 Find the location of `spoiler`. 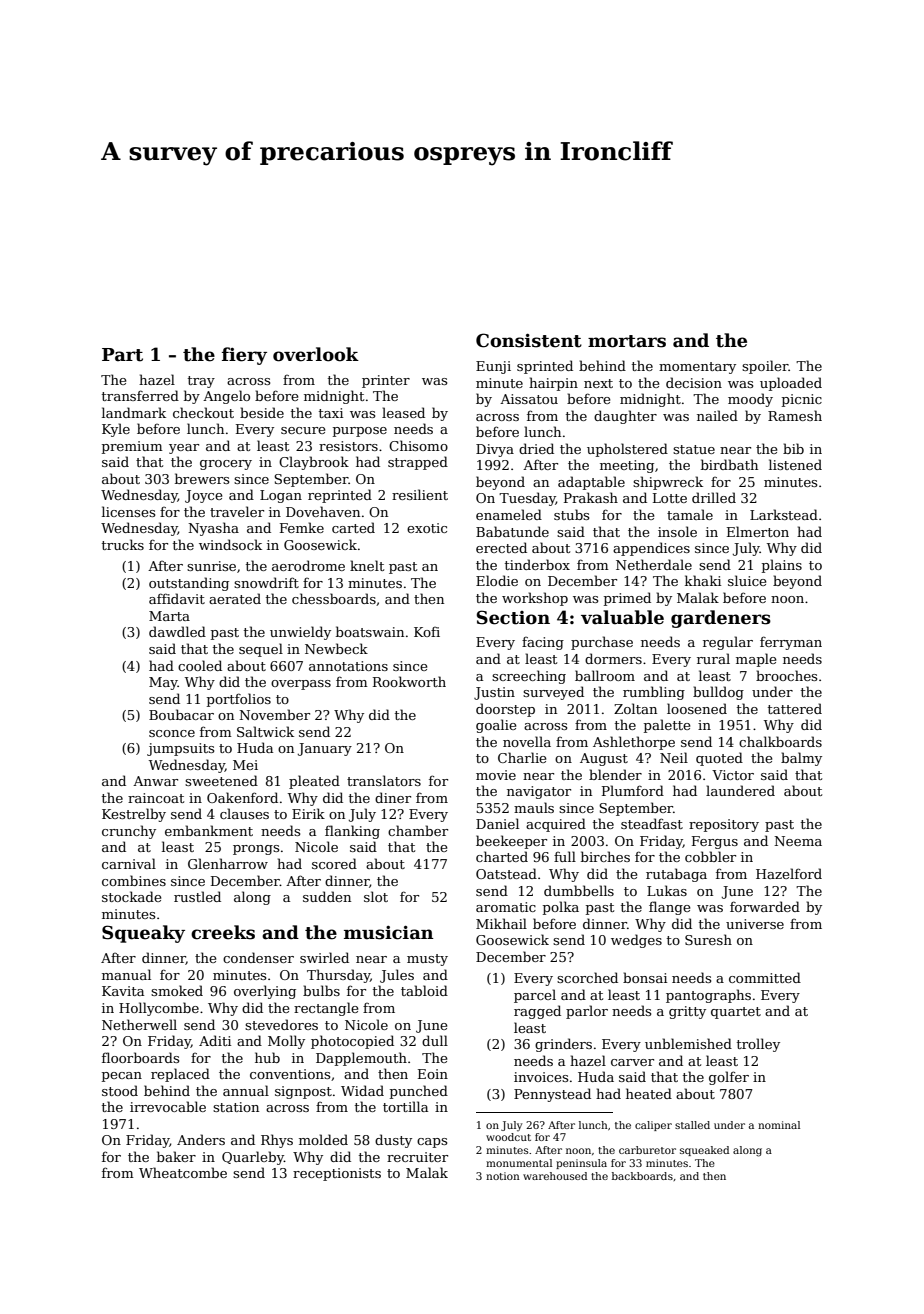

spoiler is located at coordinates (765, 367).
